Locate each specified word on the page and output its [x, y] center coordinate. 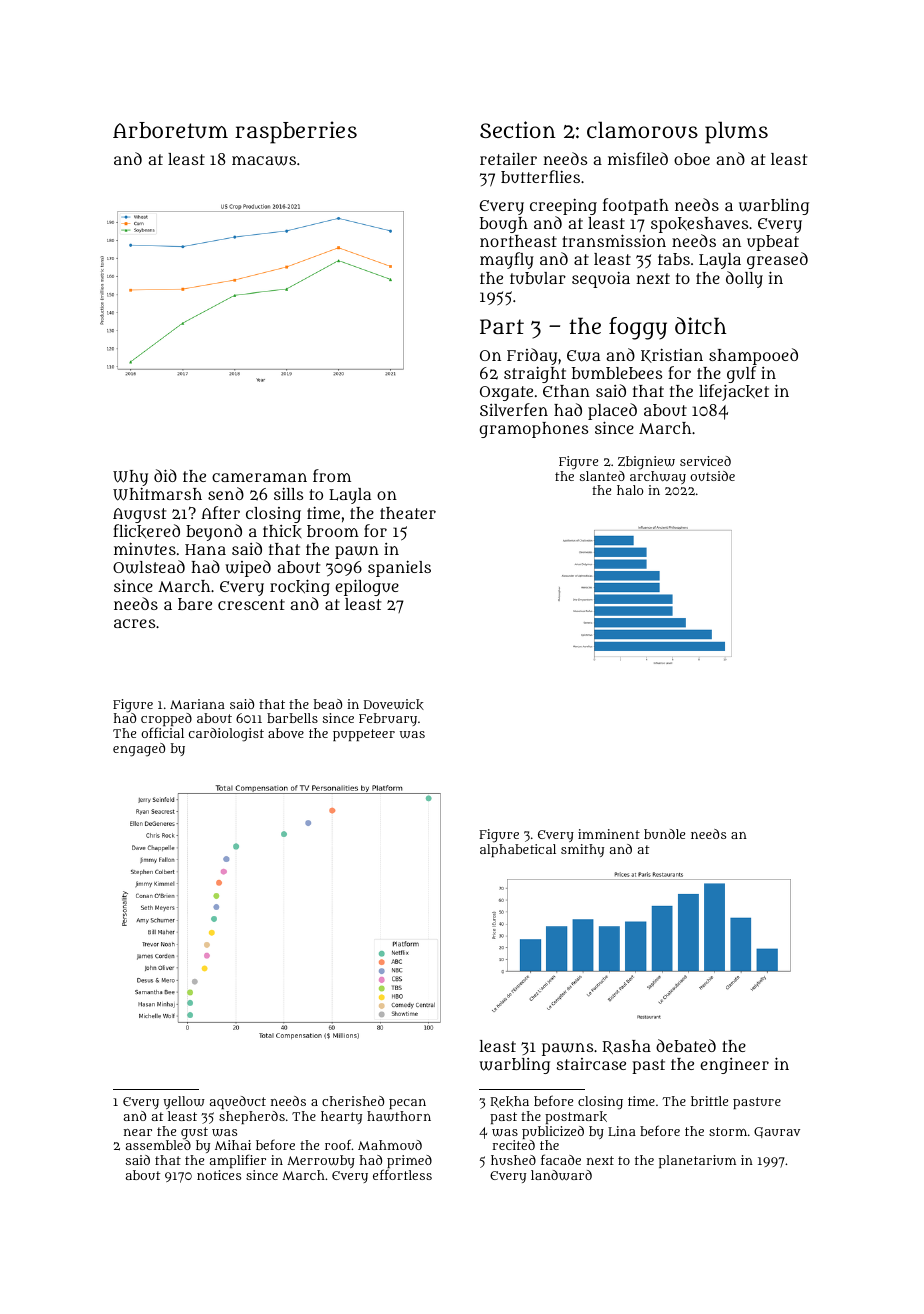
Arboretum [170, 130]
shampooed [753, 356]
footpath [636, 206]
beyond [214, 532]
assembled [158, 1145]
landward [561, 1175]
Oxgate [506, 393]
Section [517, 129]
